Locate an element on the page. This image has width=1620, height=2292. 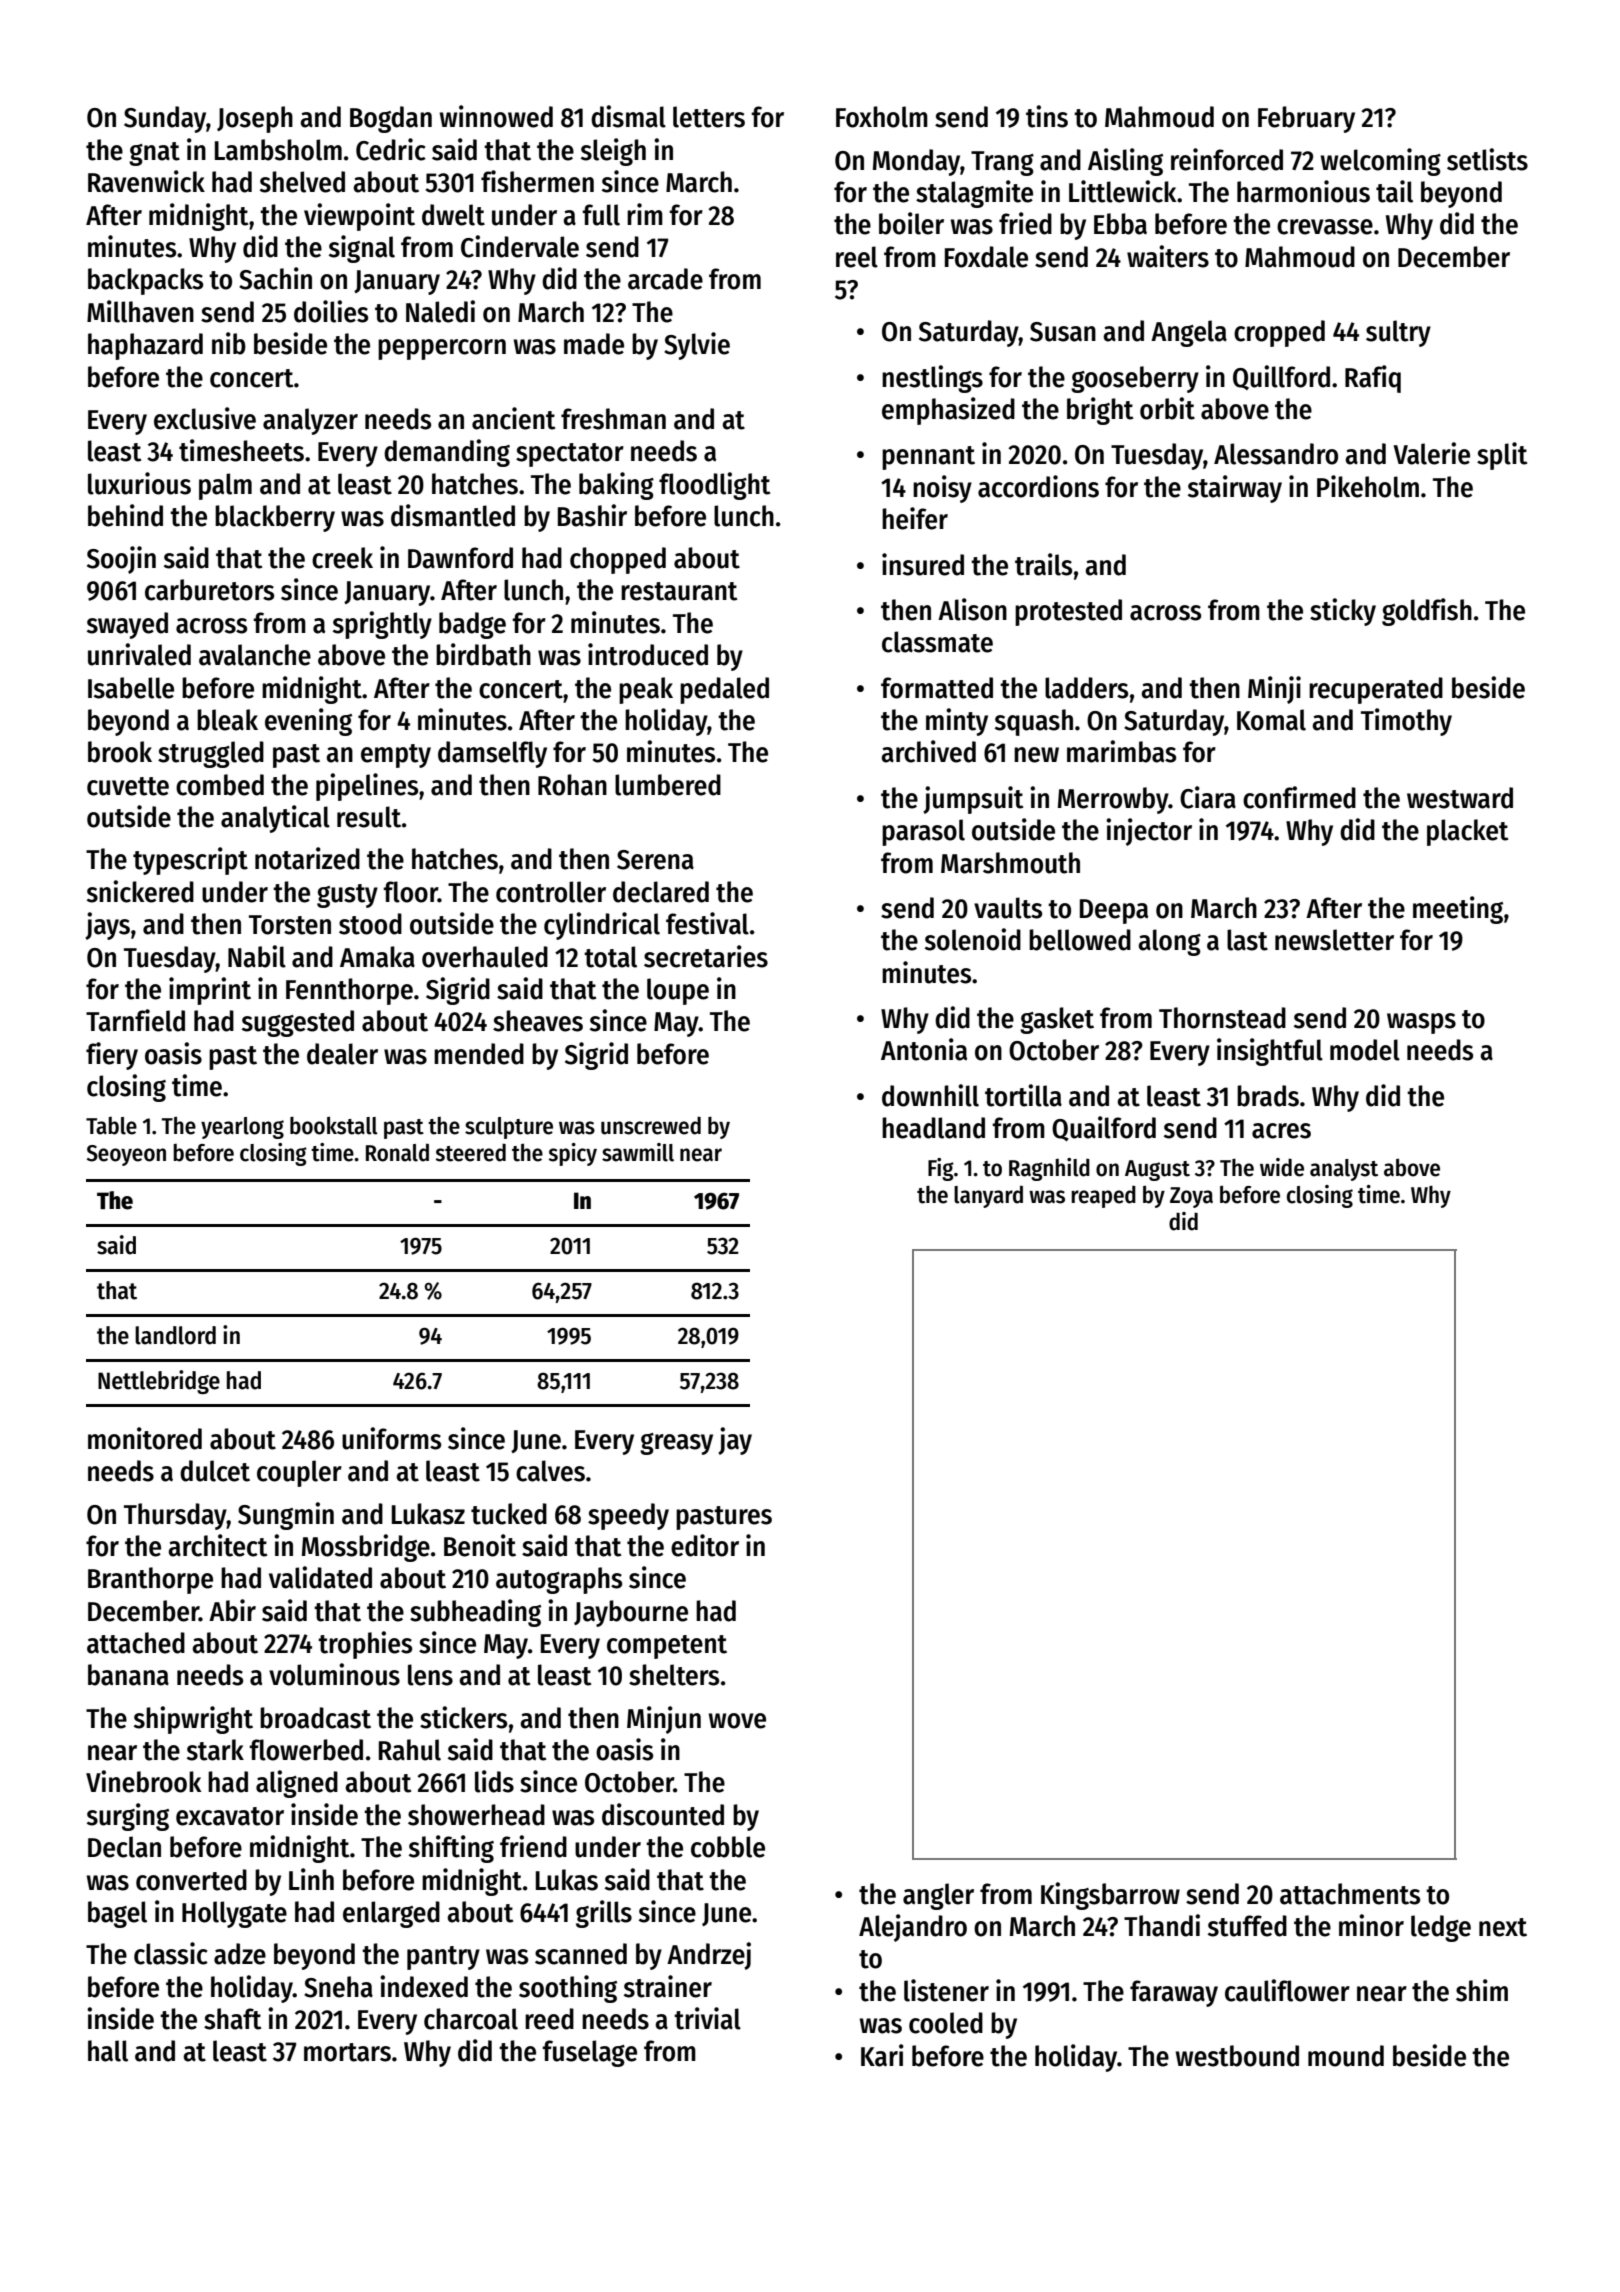
tail is located at coordinates (1394, 191).
